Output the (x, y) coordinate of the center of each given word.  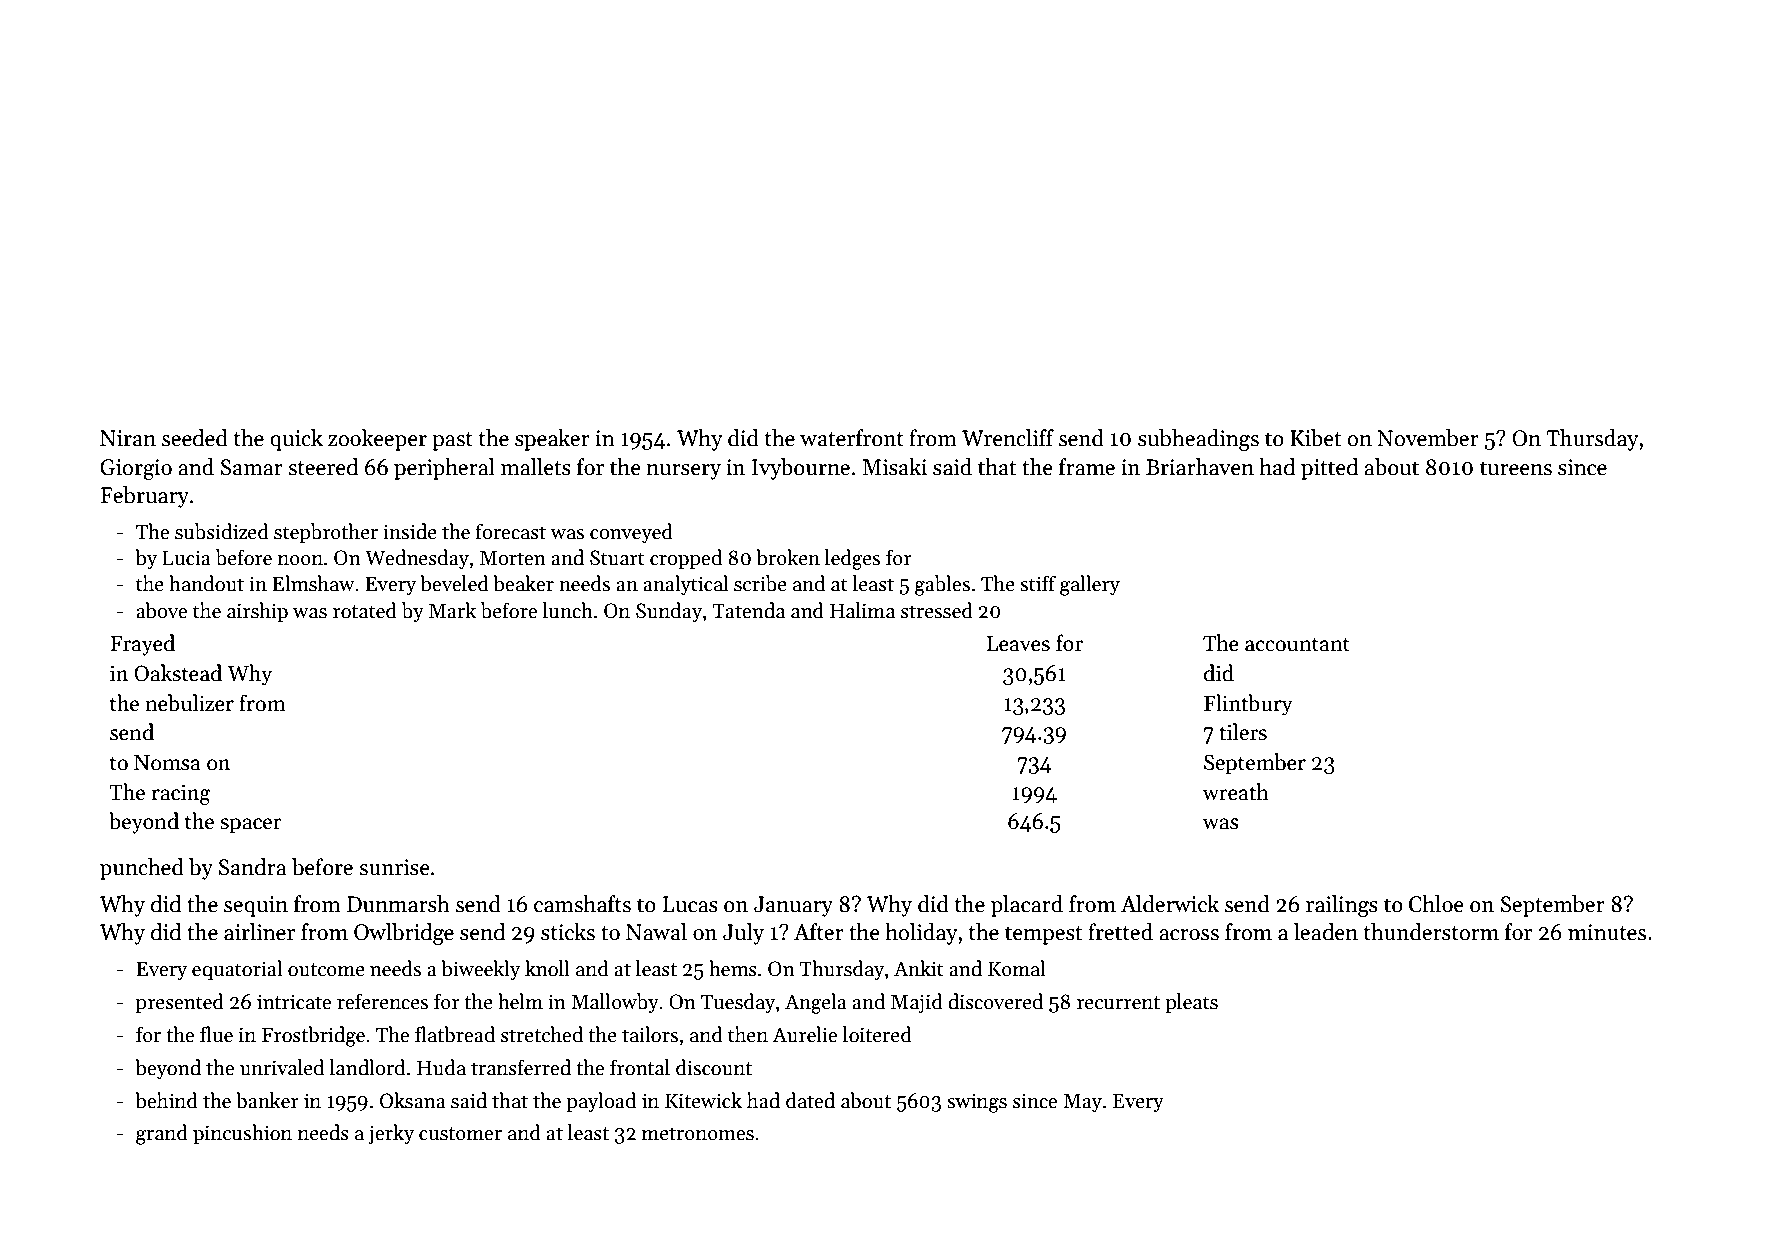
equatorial (237, 970)
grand (162, 1134)
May (1082, 1102)
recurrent (1118, 1003)
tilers (1243, 732)
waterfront (852, 438)
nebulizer (190, 703)
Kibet (1315, 438)
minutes (1607, 932)
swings (977, 1103)
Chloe (1436, 904)
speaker (552, 440)
